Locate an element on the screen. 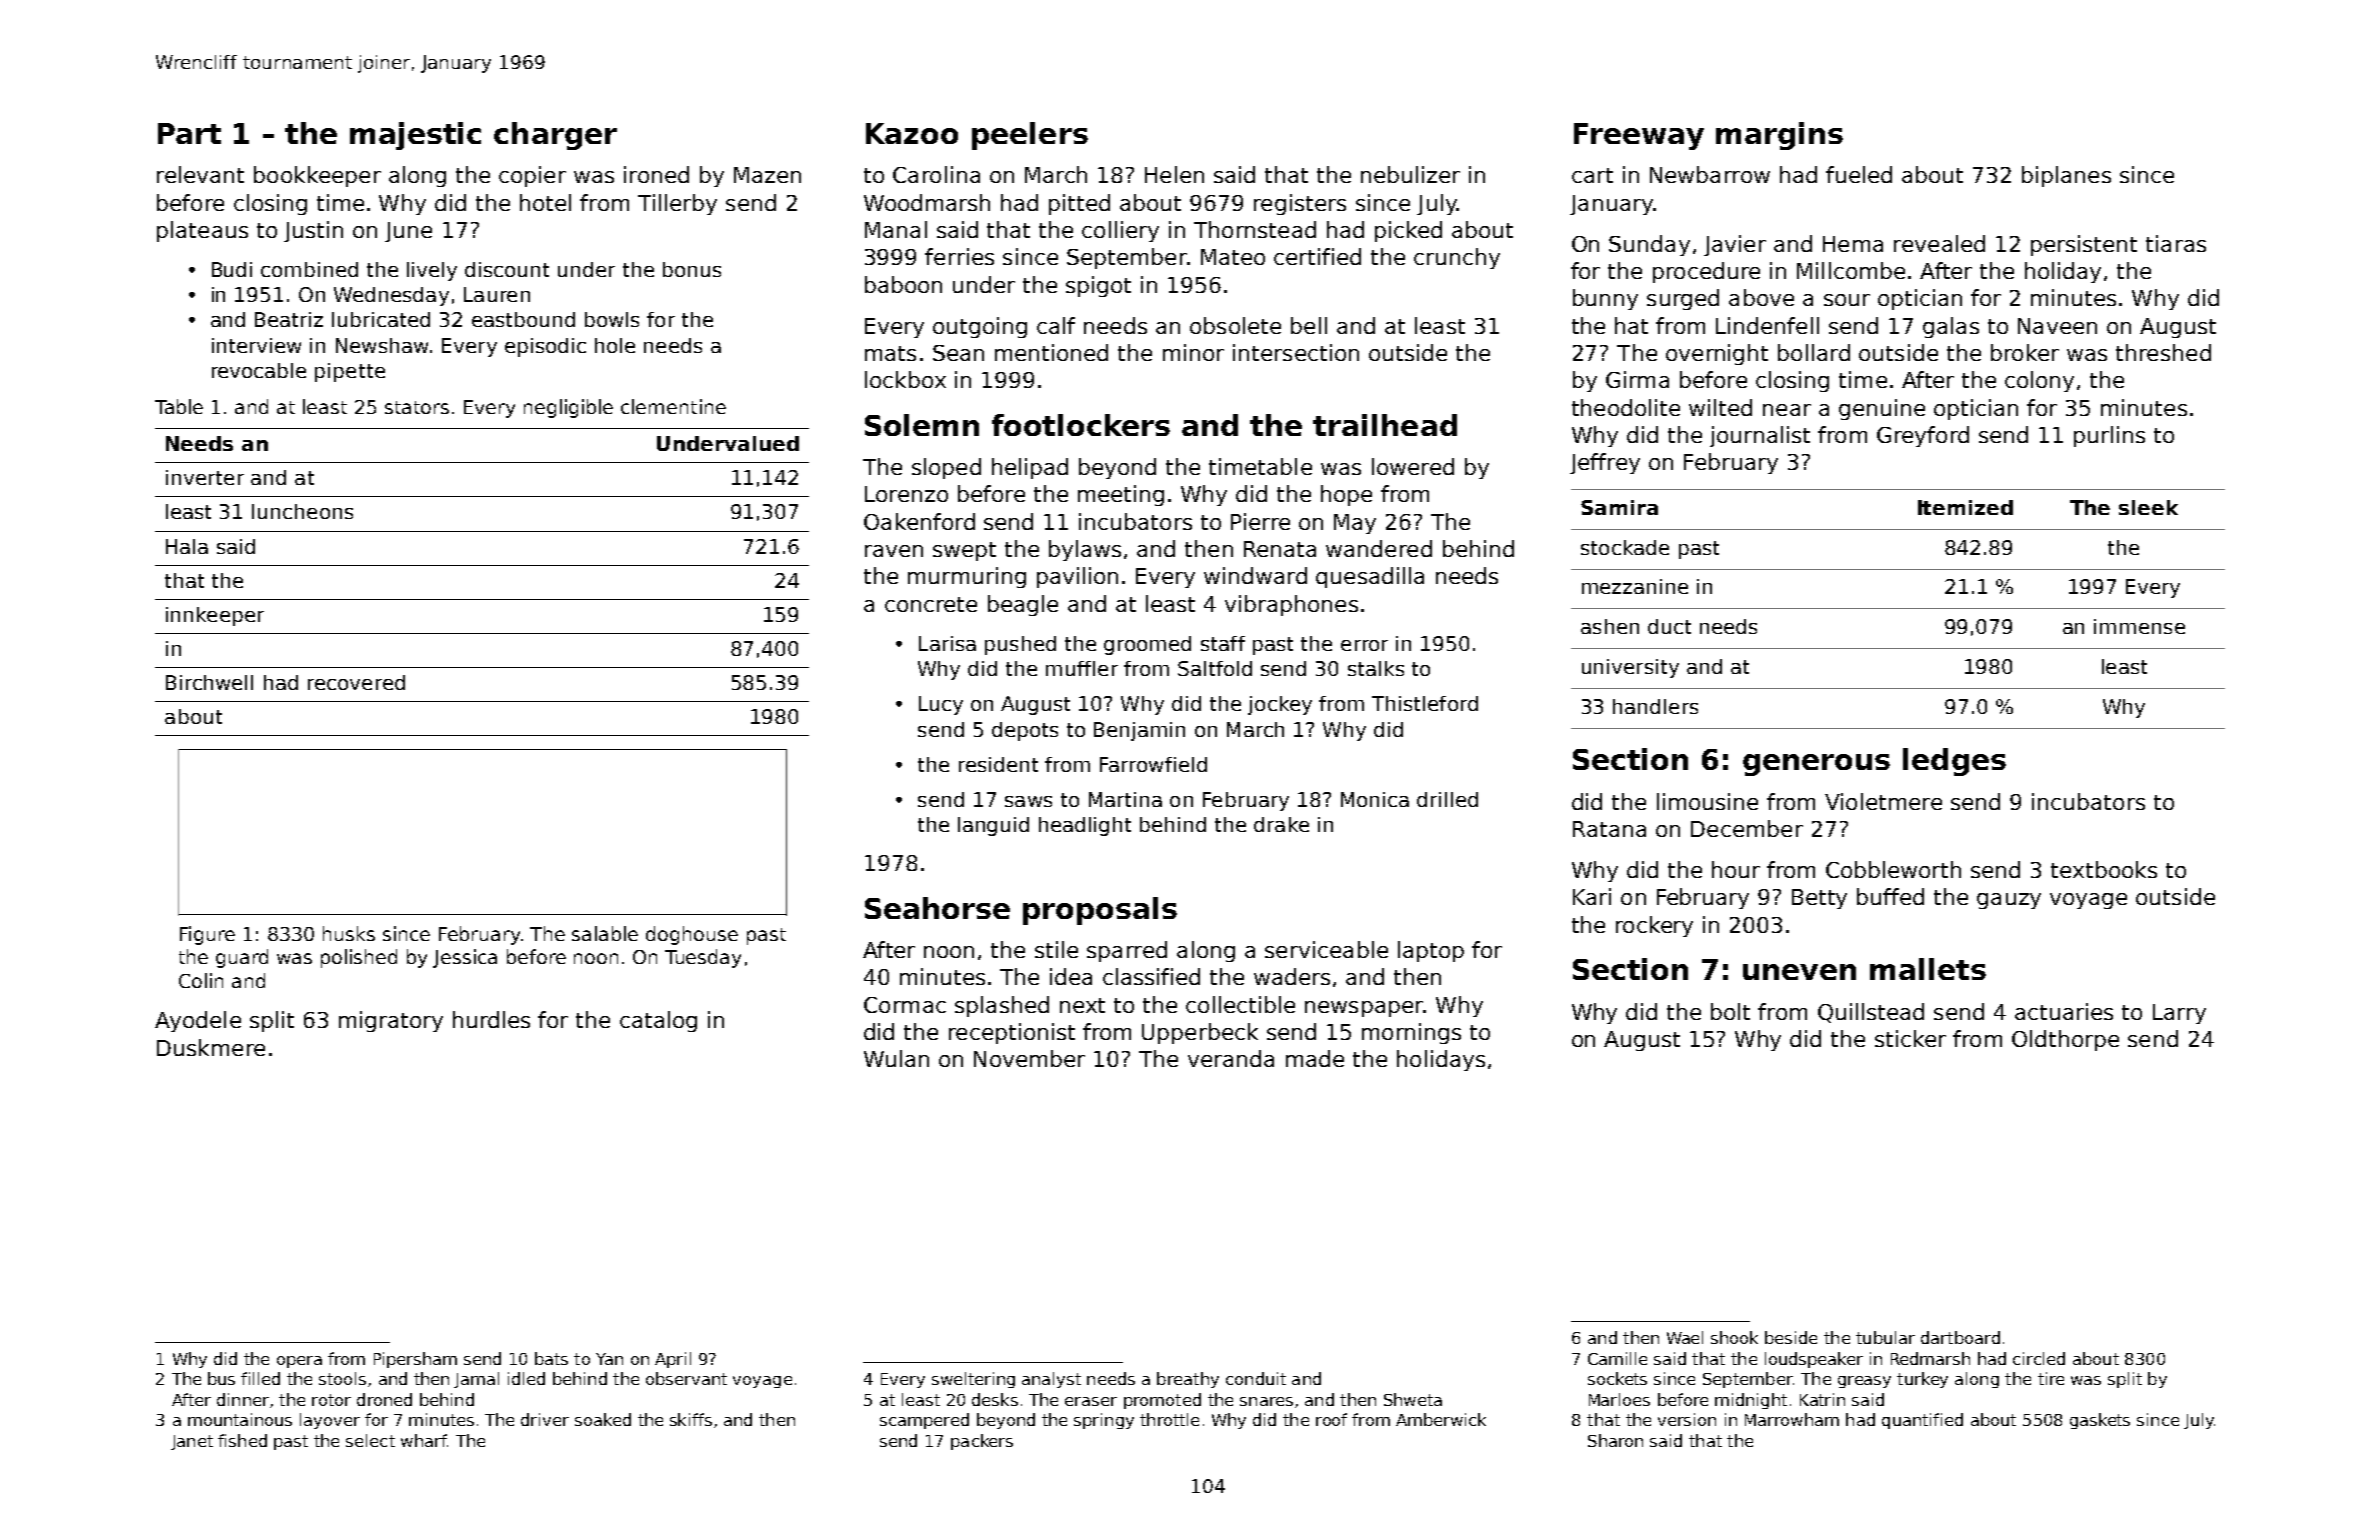 The width and height of the screenshot is (2380, 1540). Kazoo is located at coordinates (912, 133).
